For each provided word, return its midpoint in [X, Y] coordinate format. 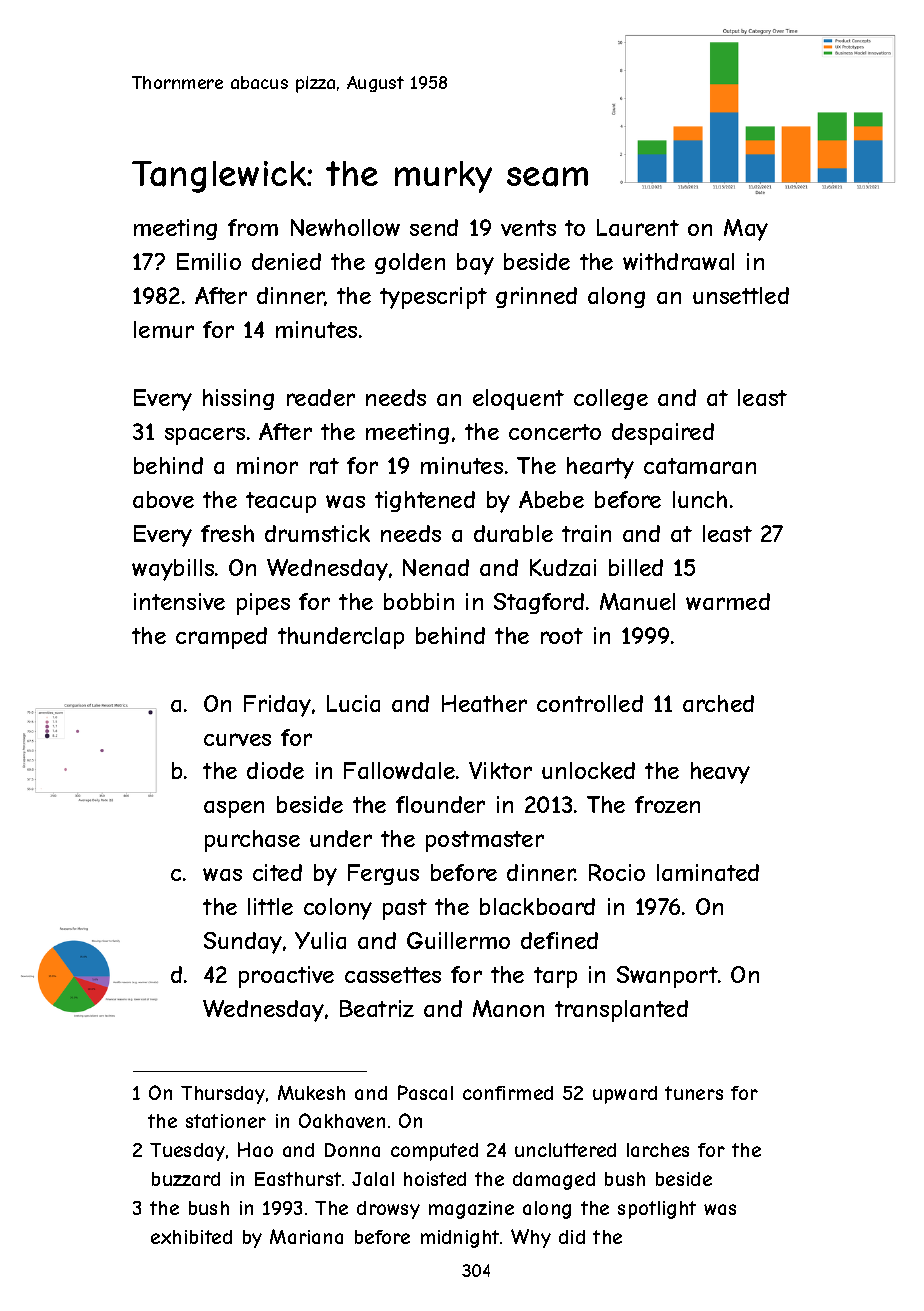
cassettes [393, 975]
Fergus [383, 874]
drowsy [388, 1210]
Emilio [209, 261]
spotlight [657, 1210]
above [163, 499]
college [611, 399]
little [270, 906]
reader [321, 397]
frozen [667, 804]
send [434, 227]
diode [275, 770]
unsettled [741, 295]
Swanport [667, 977]
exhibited [191, 1237]
